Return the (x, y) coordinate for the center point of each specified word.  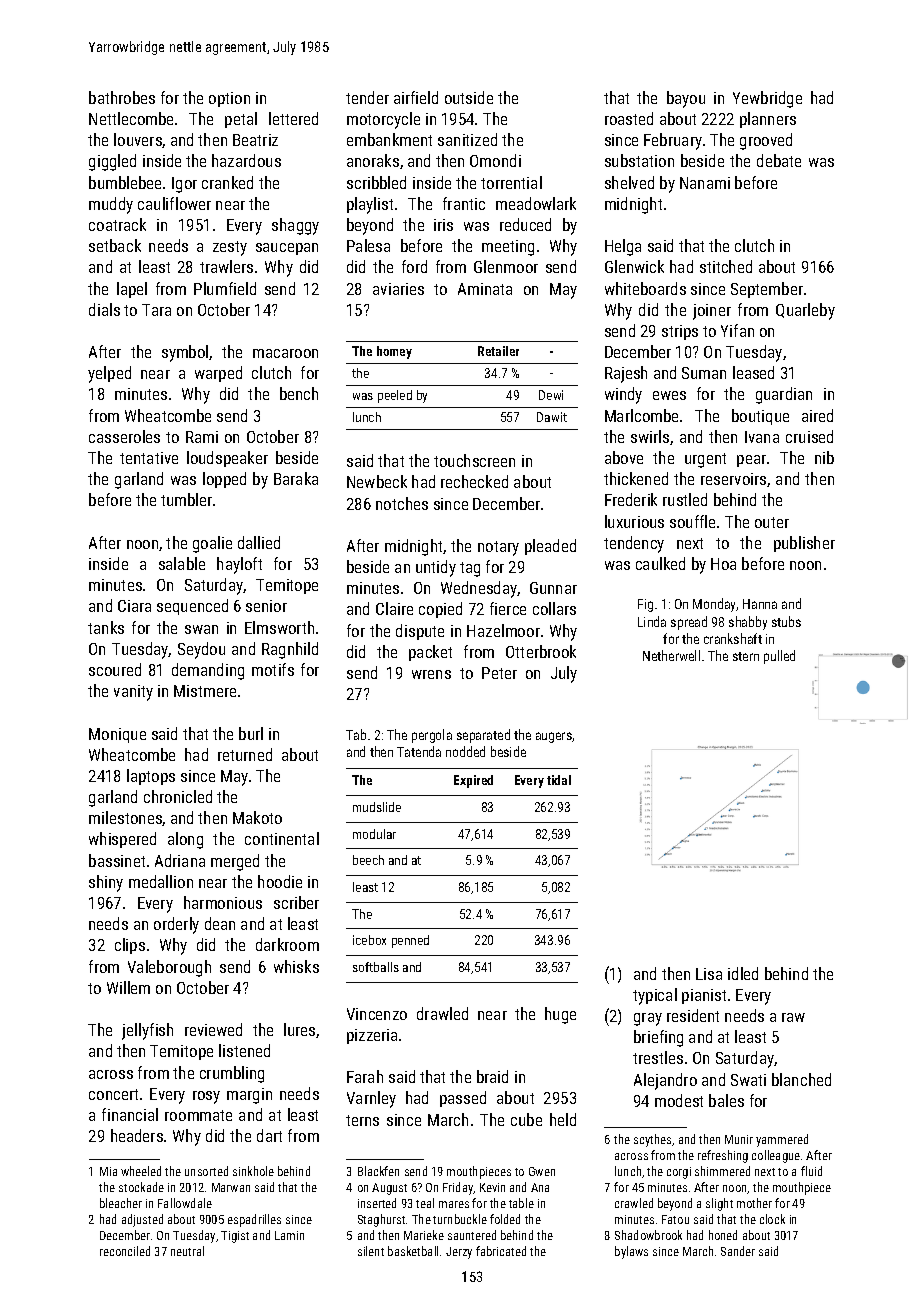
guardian (784, 395)
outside (469, 97)
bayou (686, 99)
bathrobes (122, 97)
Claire (394, 608)
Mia (108, 1171)
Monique (117, 735)
